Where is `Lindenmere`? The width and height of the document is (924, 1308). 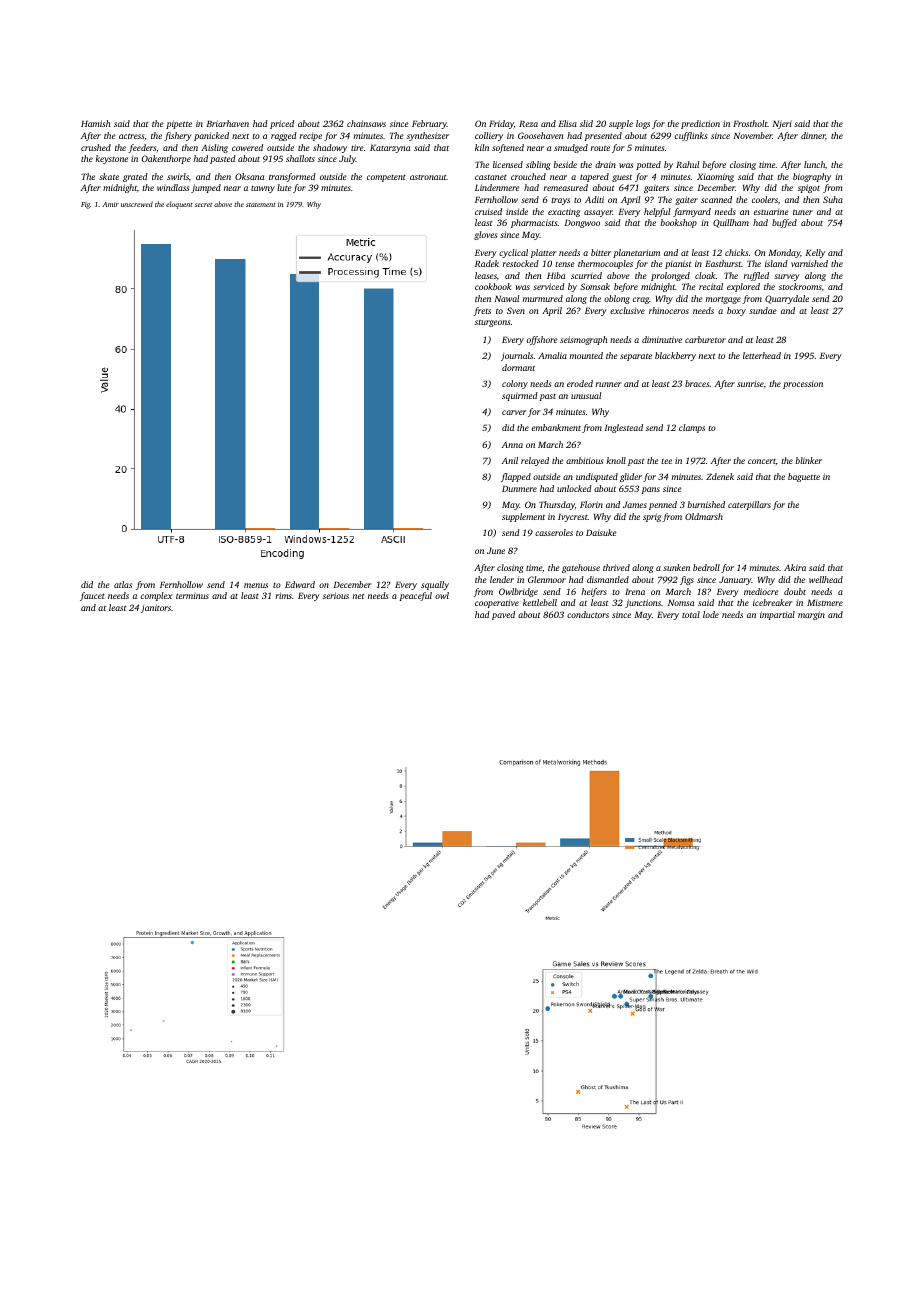 Lindenmere is located at coordinates (497, 187).
